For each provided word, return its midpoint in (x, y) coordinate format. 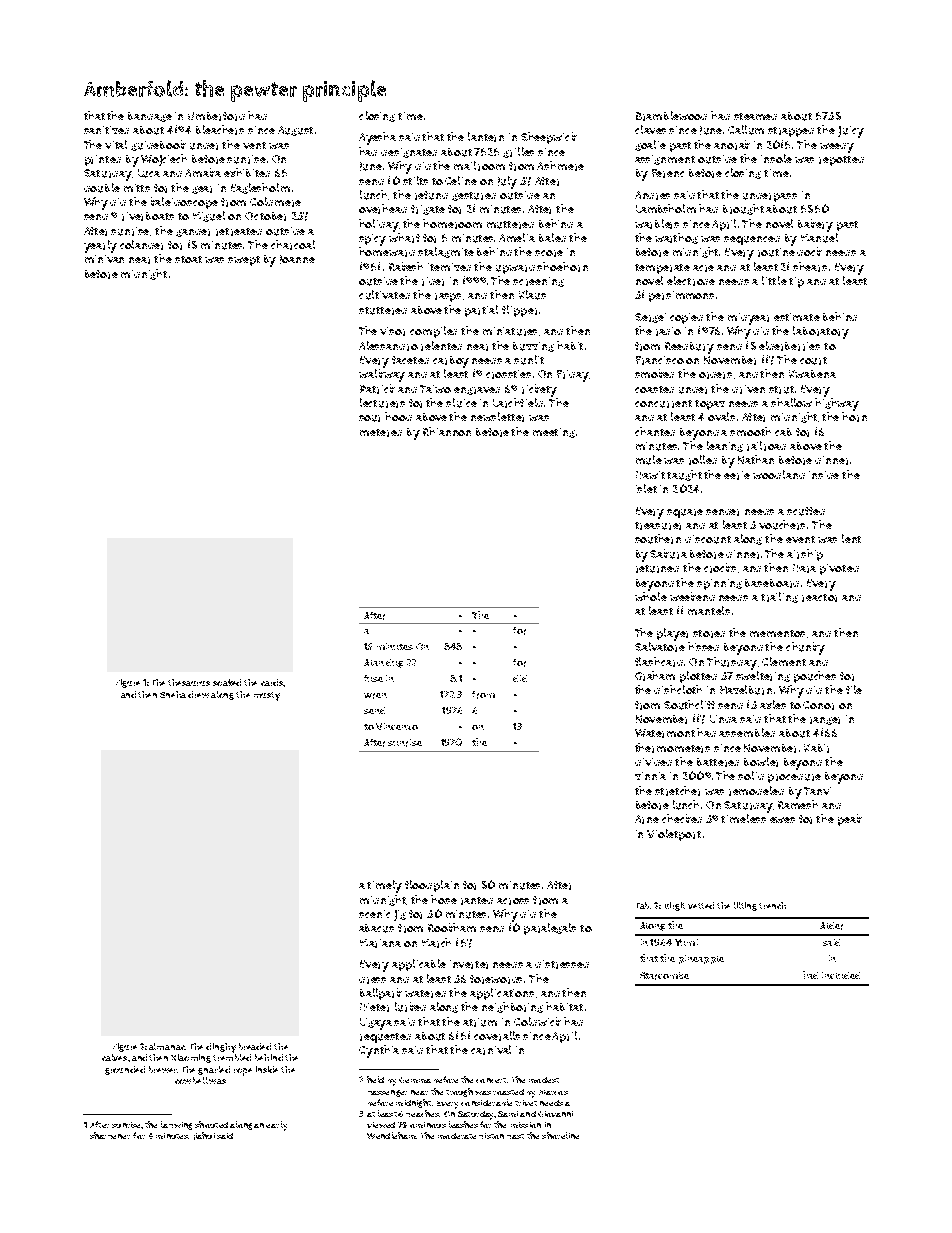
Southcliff (689, 705)
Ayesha (377, 138)
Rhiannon (447, 431)
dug (394, 663)
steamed (755, 116)
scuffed (806, 511)
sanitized (106, 130)
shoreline (560, 1135)
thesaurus (189, 682)
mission (526, 1125)
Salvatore (660, 647)
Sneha (173, 694)
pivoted (839, 569)
